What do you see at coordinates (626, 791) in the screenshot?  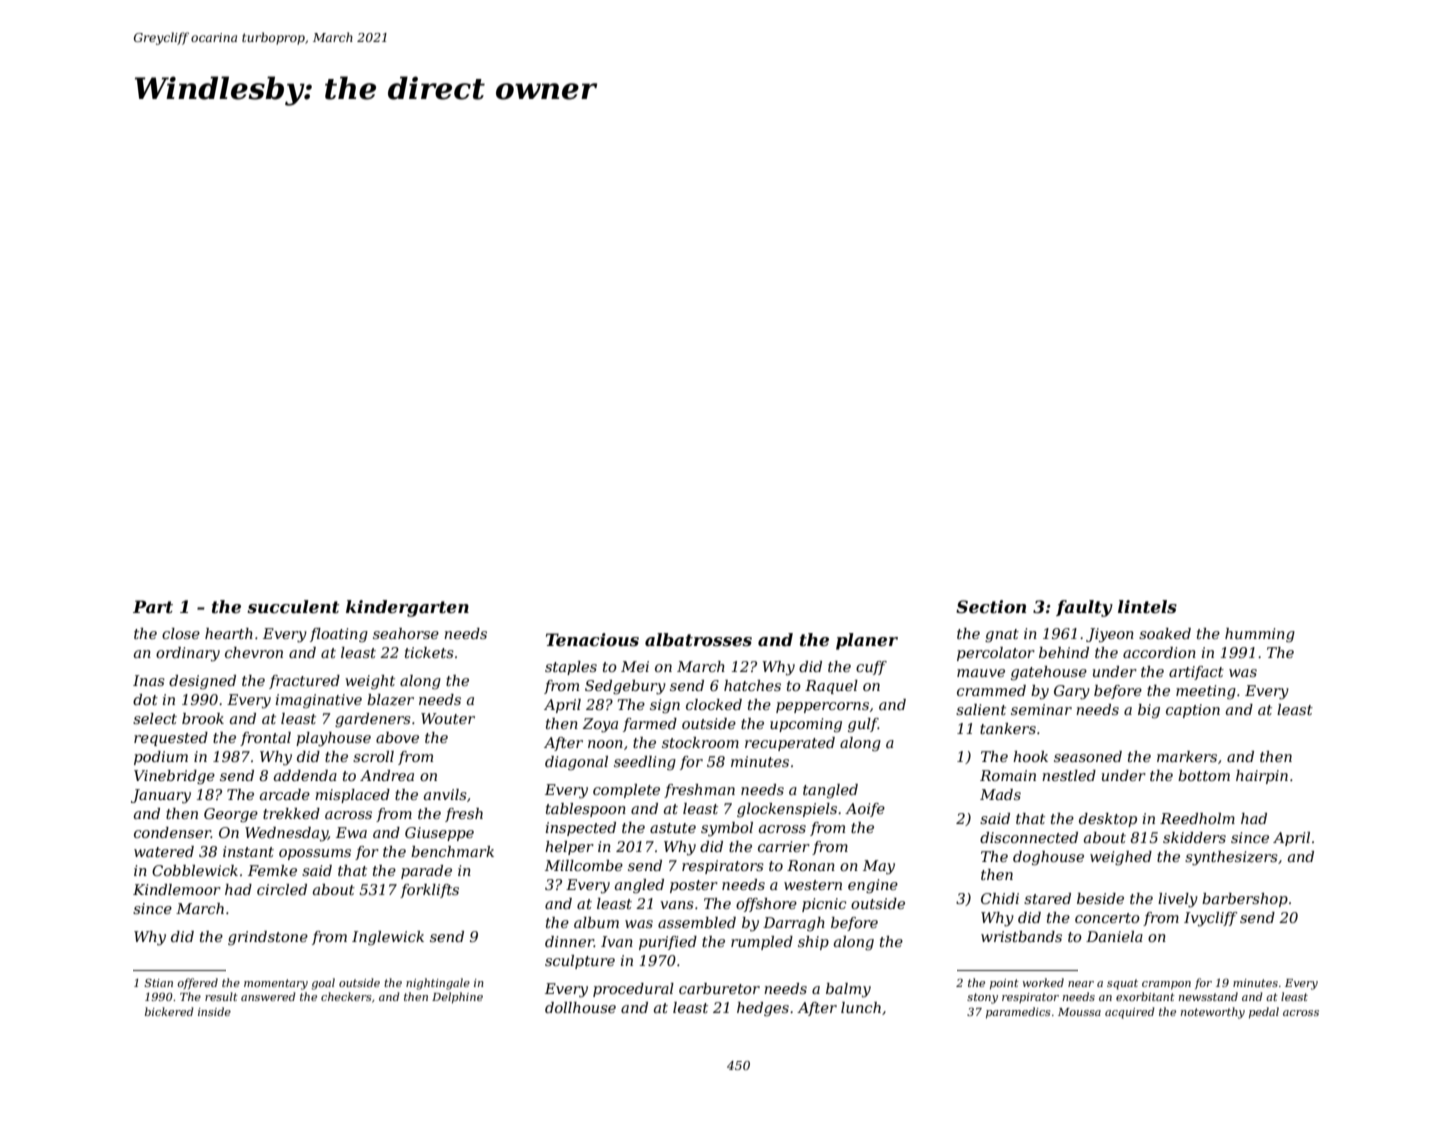 I see `complete` at bounding box center [626, 791].
